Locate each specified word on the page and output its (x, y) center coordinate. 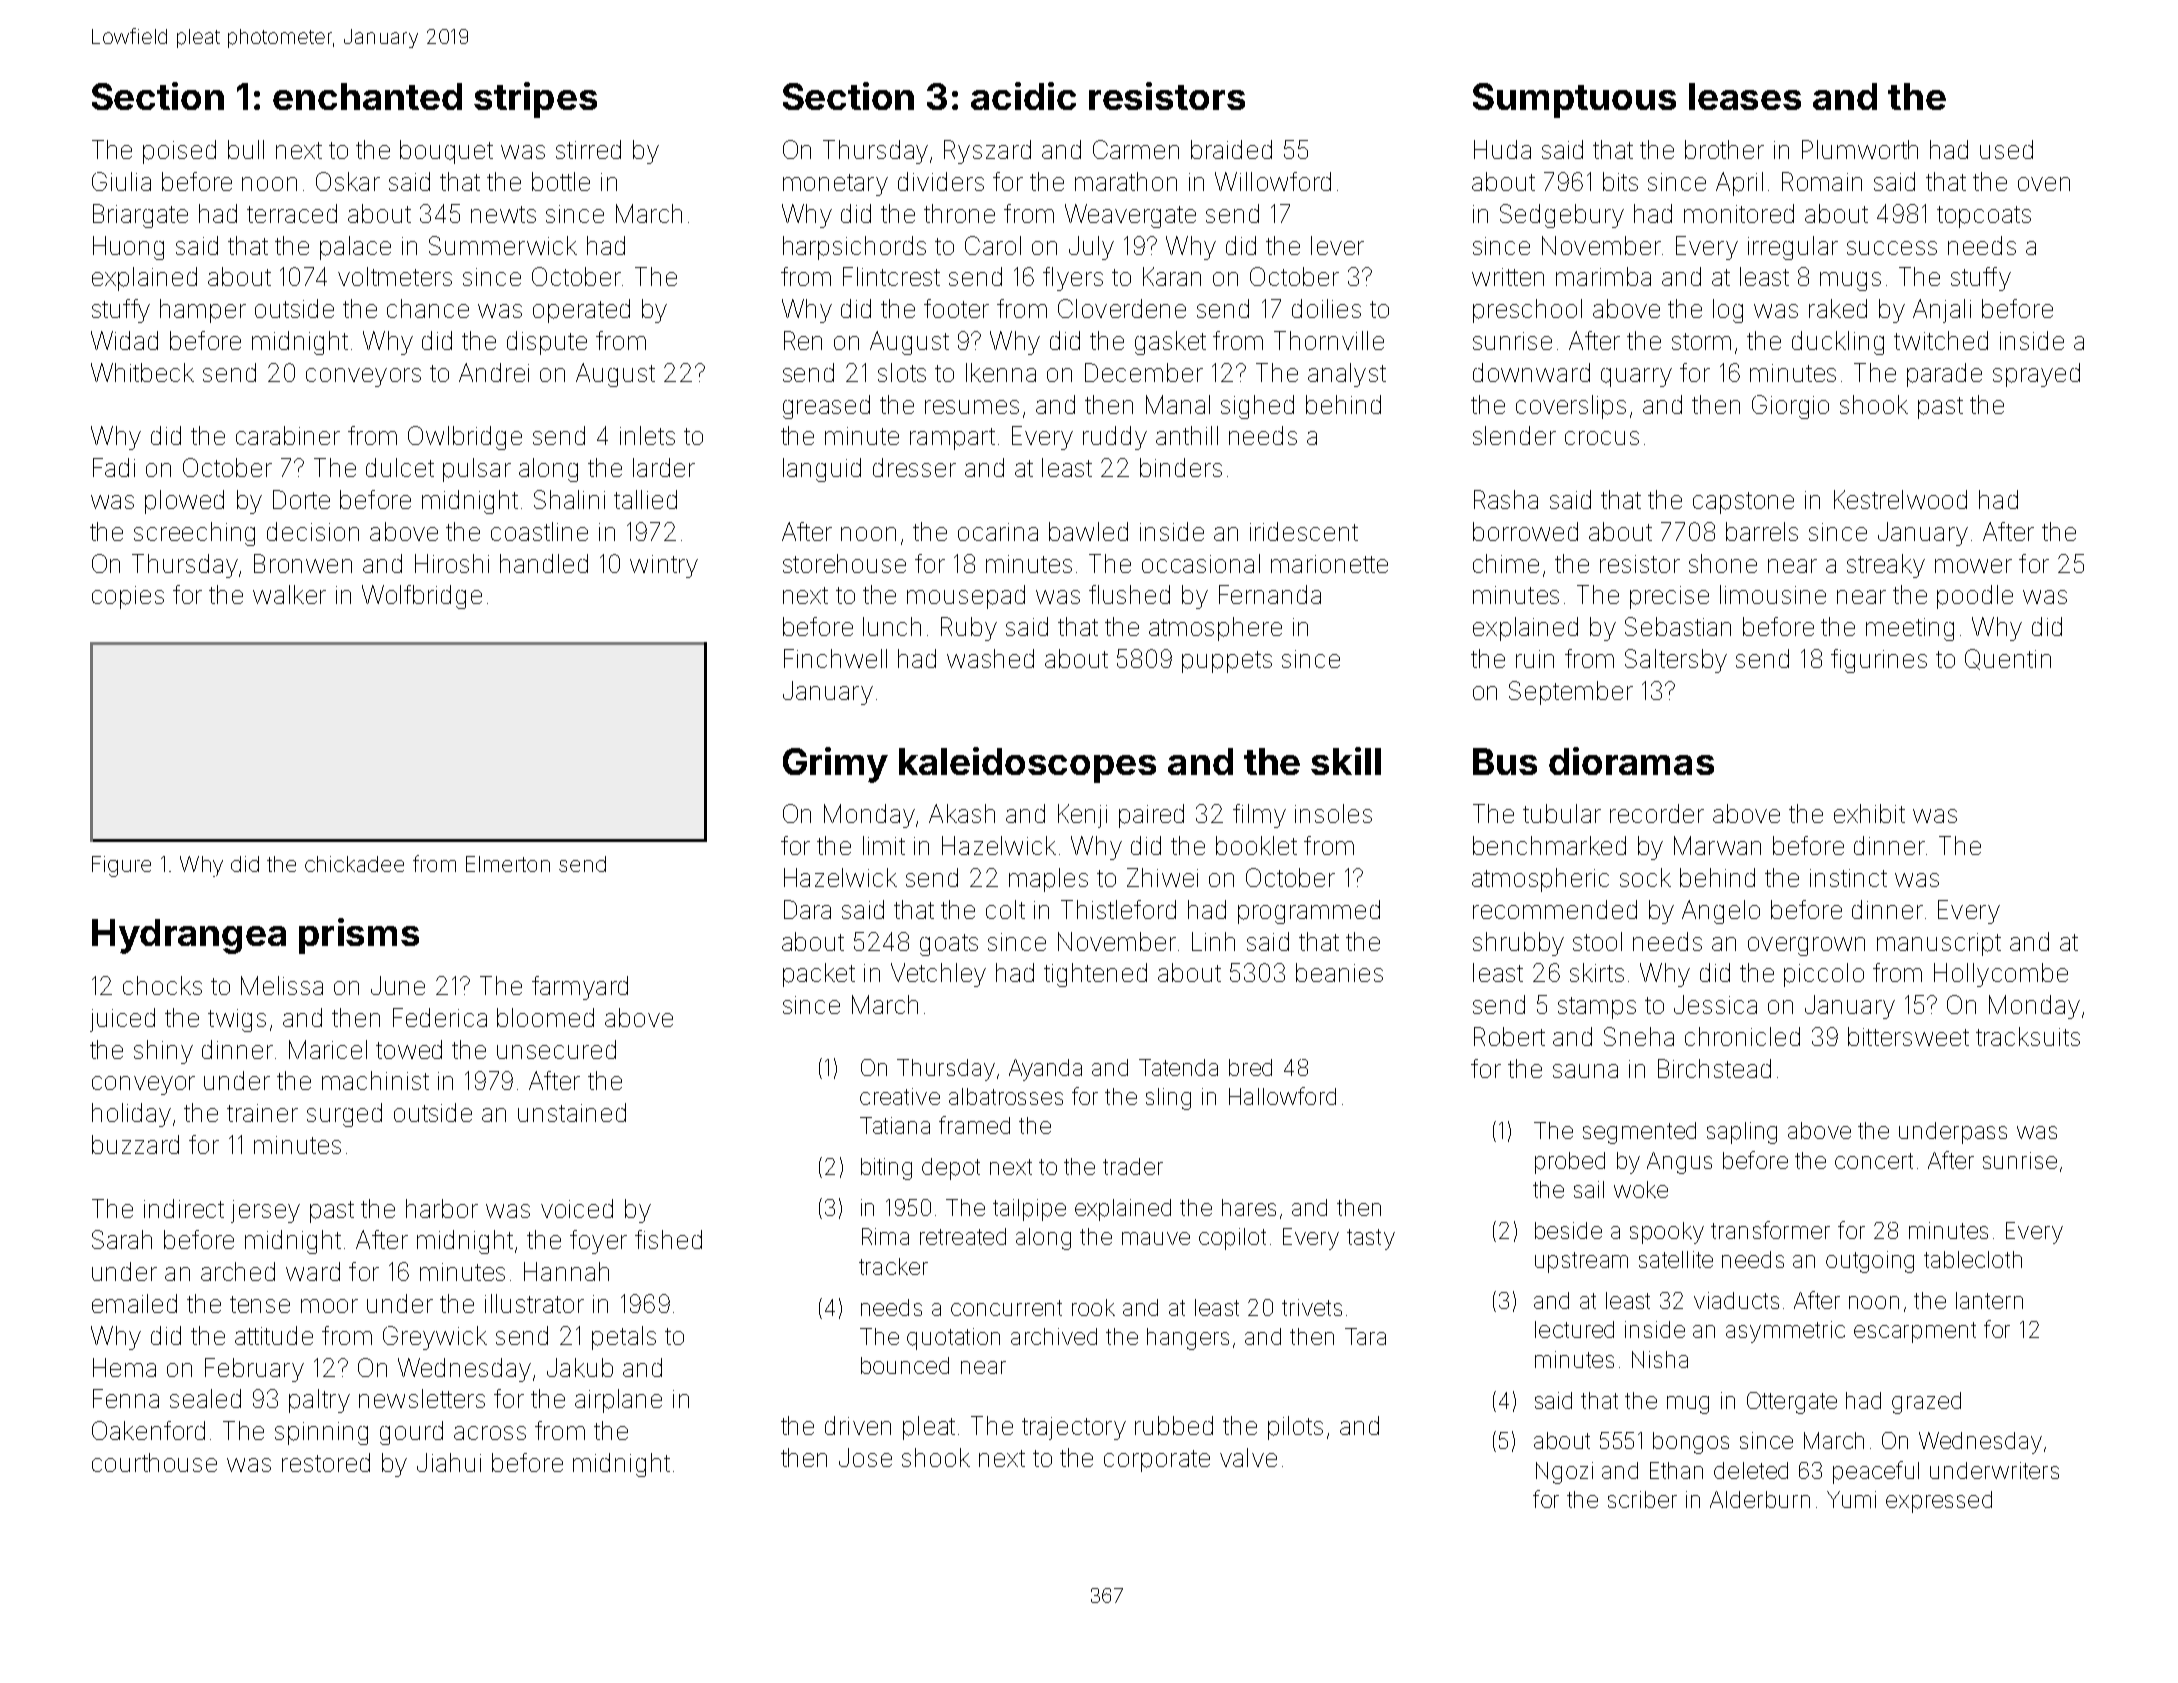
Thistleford (1118, 909)
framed (974, 1125)
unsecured (556, 1049)
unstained (572, 1112)
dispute (547, 343)
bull (246, 149)
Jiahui (449, 1462)
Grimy (835, 765)
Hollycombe (2001, 975)
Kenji (1082, 816)
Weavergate (1130, 216)
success (1892, 248)
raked (1838, 308)
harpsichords (854, 248)
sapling (1742, 1133)
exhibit (1869, 813)
